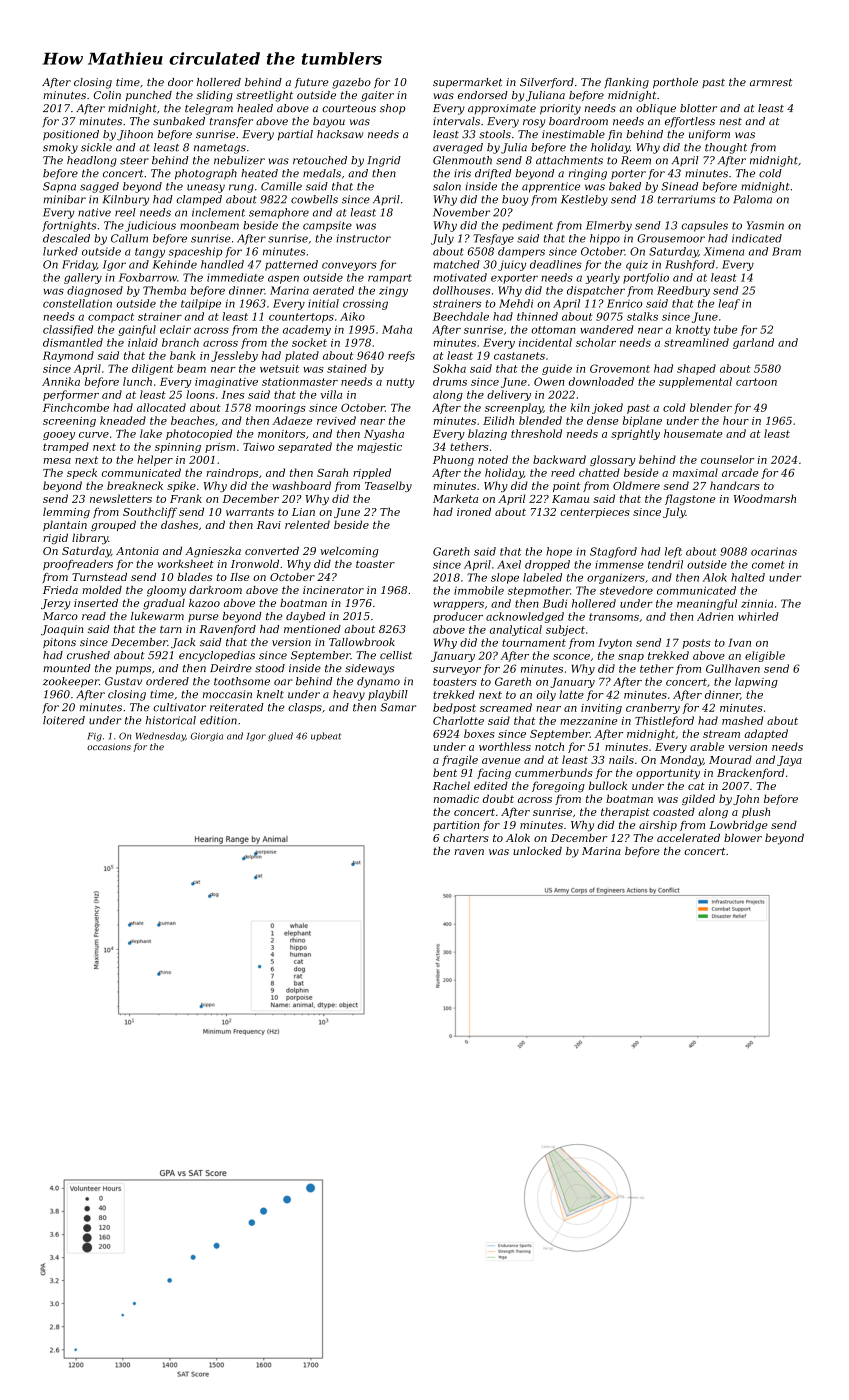 Image resolution: width=849 pixels, height=1400 pixels. What do you see at coordinates (199, 434) in the screenshot?
I see `photocopied` at bounding box center [199, 434].
